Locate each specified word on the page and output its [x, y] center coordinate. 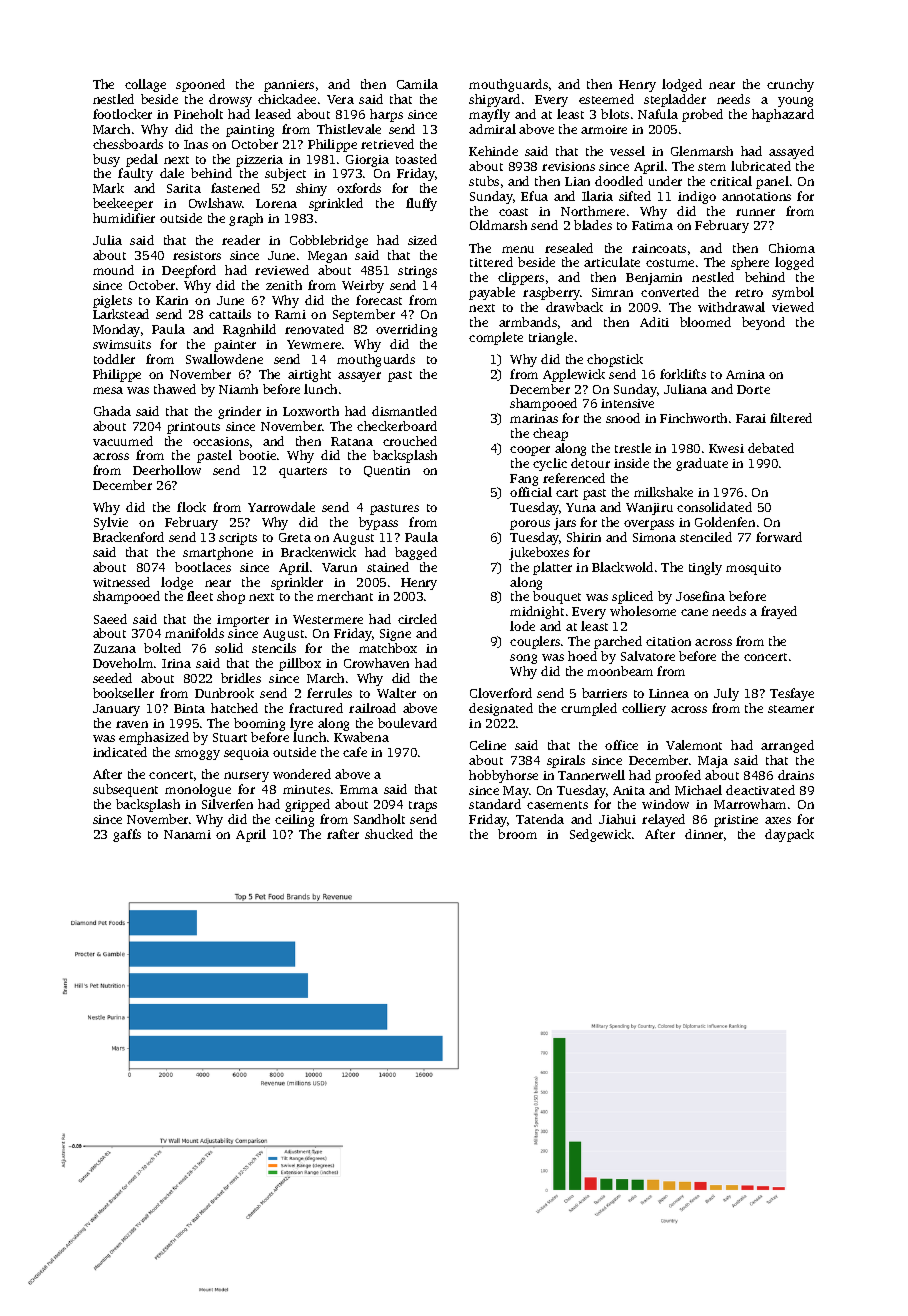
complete [496, 338]
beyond [763, 323]
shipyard [494, 100]
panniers [289, 86]
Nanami [187, 834]
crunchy [790, 85]
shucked [389, 834]
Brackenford [128, 537]
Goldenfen [725, 522]
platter [552, 568]
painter [235, 346]
